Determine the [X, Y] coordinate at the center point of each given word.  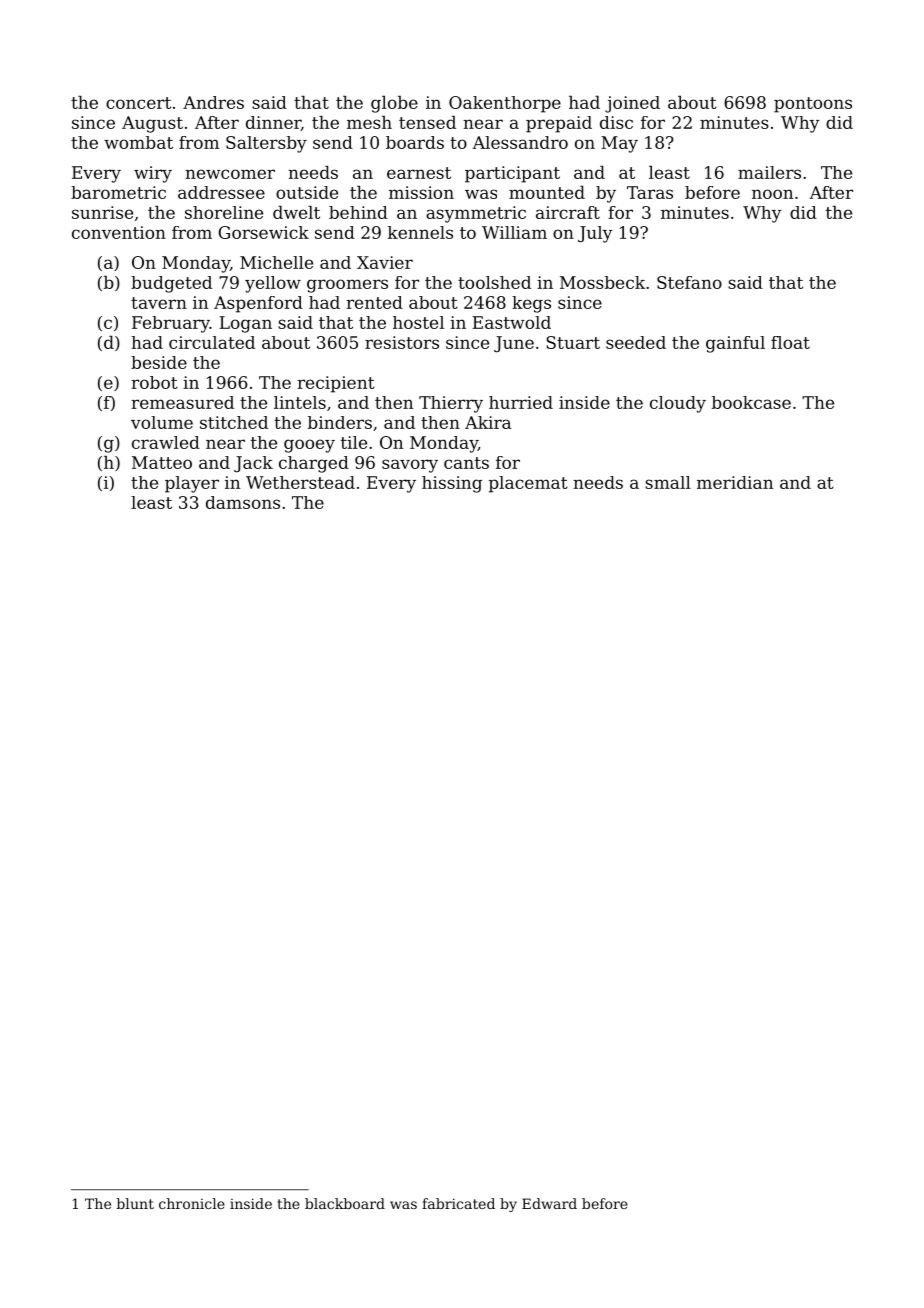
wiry [153, 174]
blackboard [345, 1203]
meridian [735, 482]
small [668, 482]
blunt [135, 1203]
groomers [347, 286]
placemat [528, 484]
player [192, 484]
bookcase [751, 402]
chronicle [192, 1203]
